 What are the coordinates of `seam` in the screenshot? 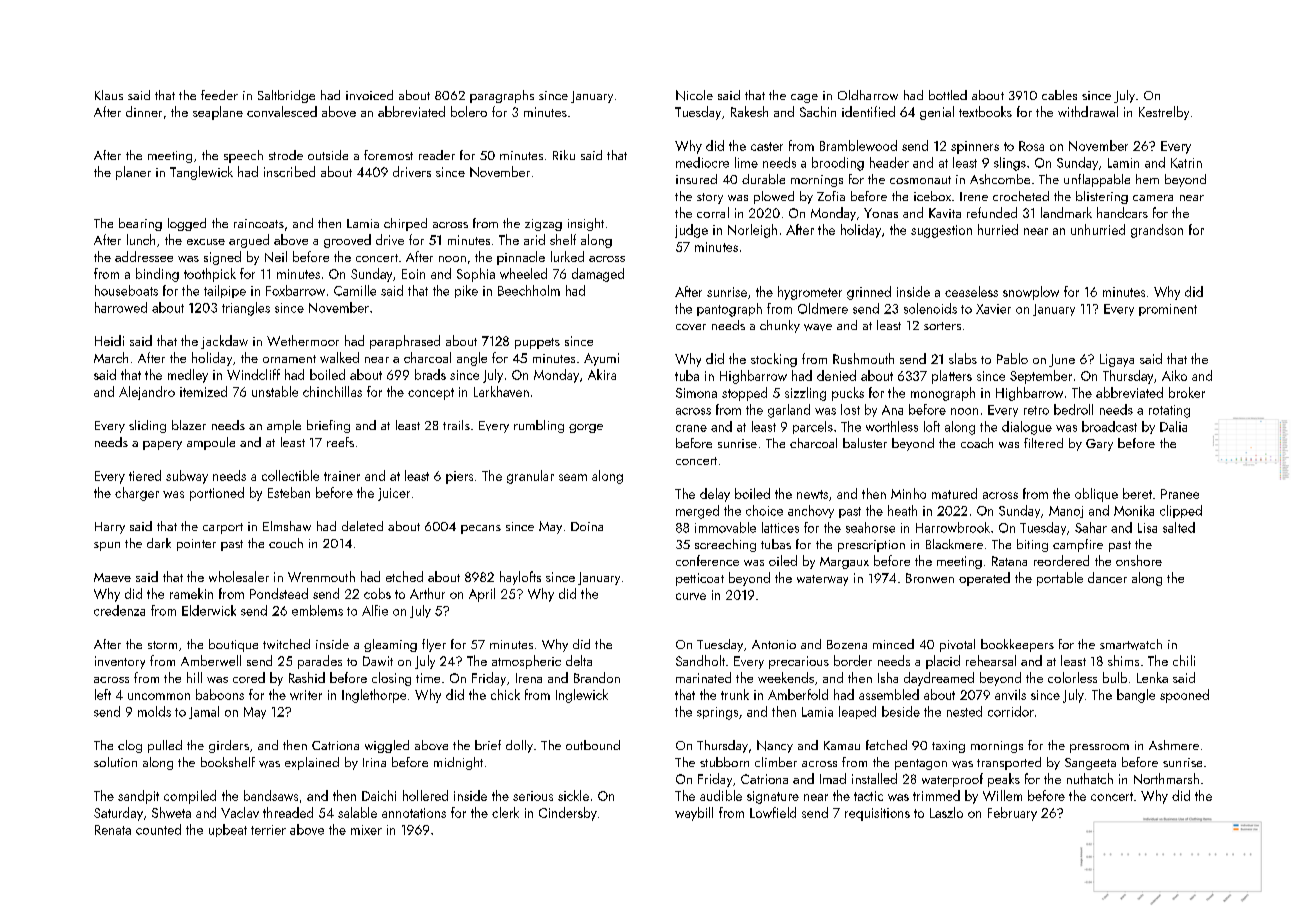 It's located at (573, 477).
